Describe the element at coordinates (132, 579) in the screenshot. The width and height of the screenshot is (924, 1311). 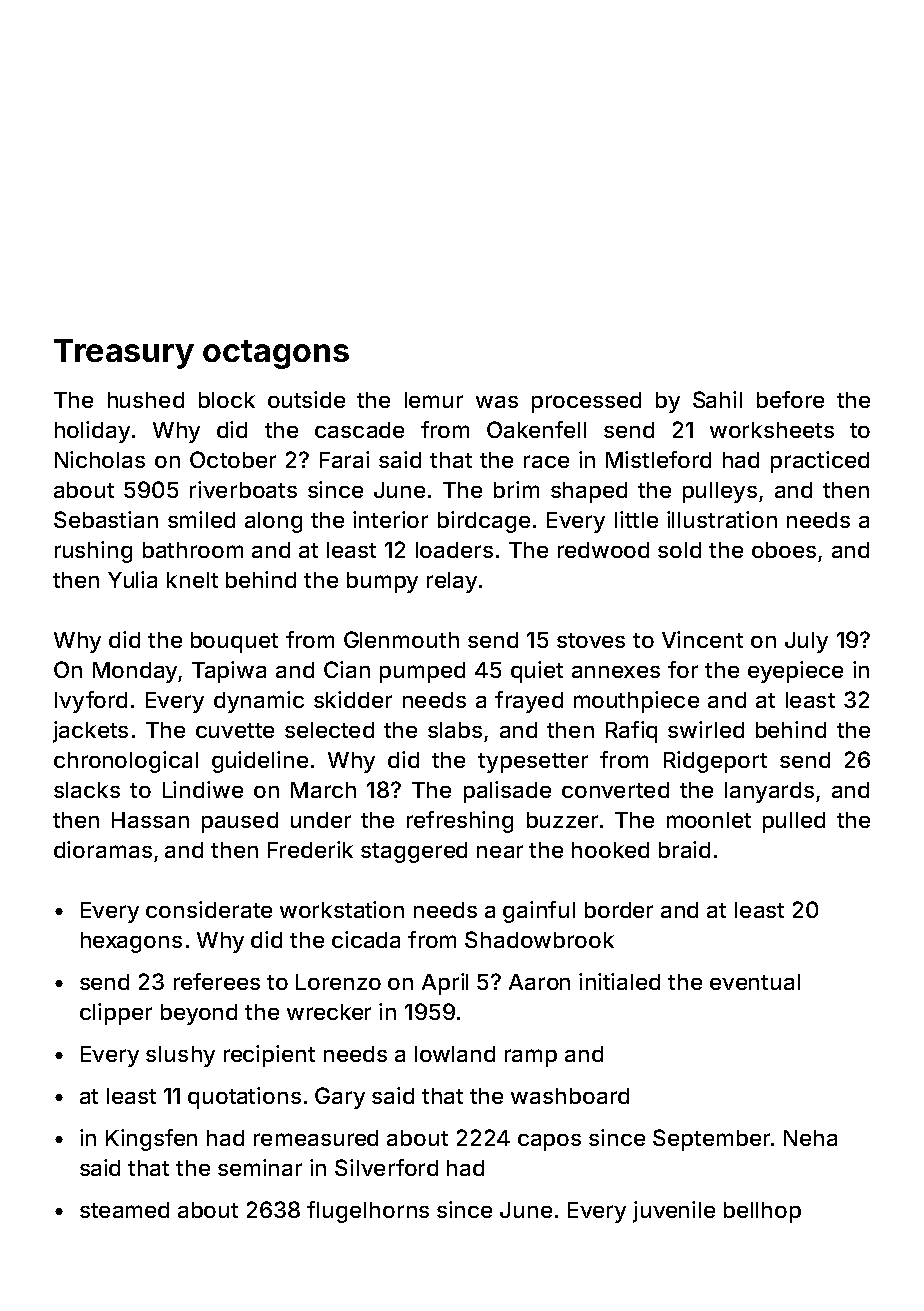
I see `Yulia` at that location.
